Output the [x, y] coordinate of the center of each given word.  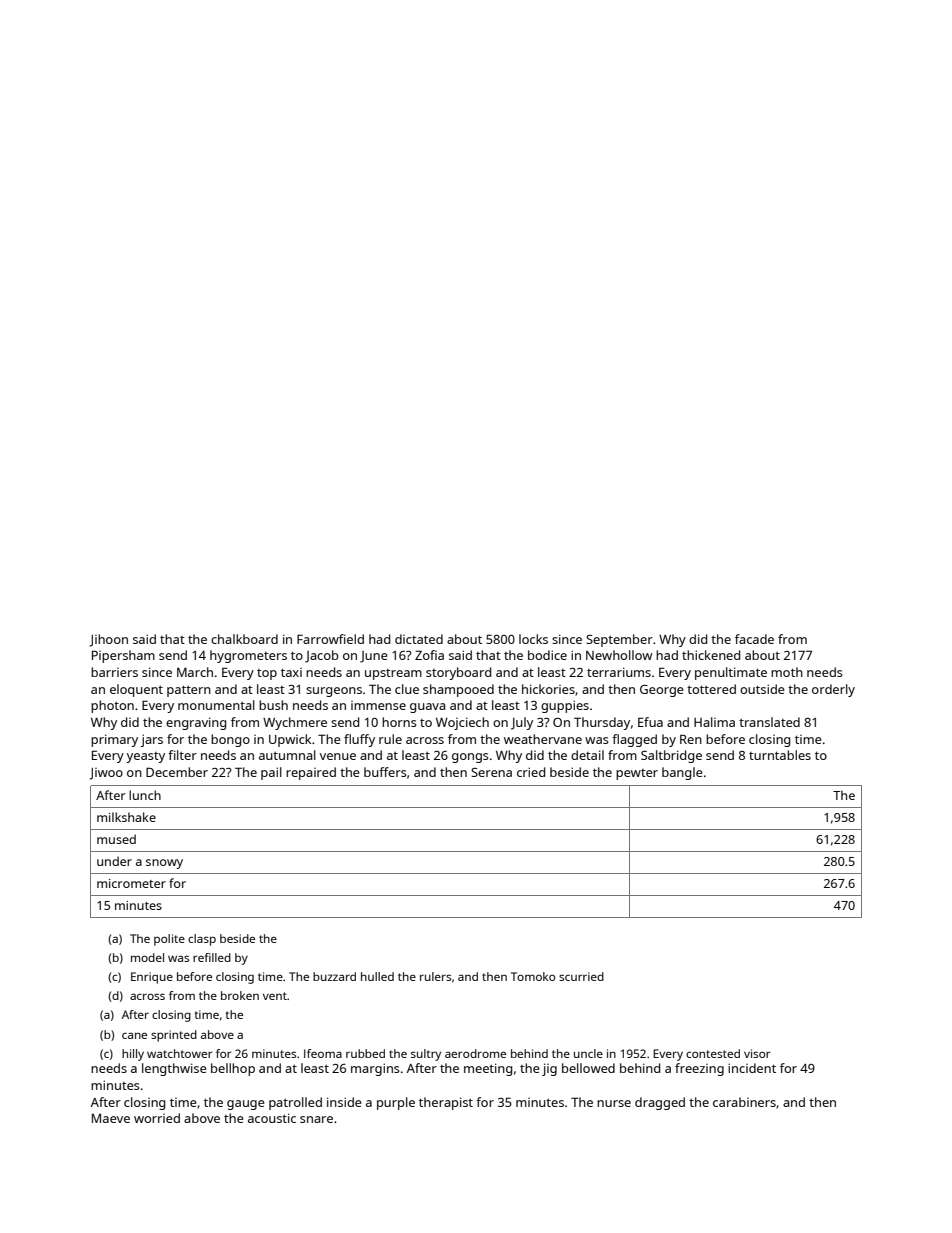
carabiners [744, 1102]
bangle [682, 773]
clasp [202, 940]
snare [316, 1119]
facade [754, 639]
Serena [491, 772]
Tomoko [533, 976]
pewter [637, 774]
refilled [212, 957]
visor [757, 1053]
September [619, 640]
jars [152, 740]
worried [157, 1118]
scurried [581, 976]
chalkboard [244, 639]
